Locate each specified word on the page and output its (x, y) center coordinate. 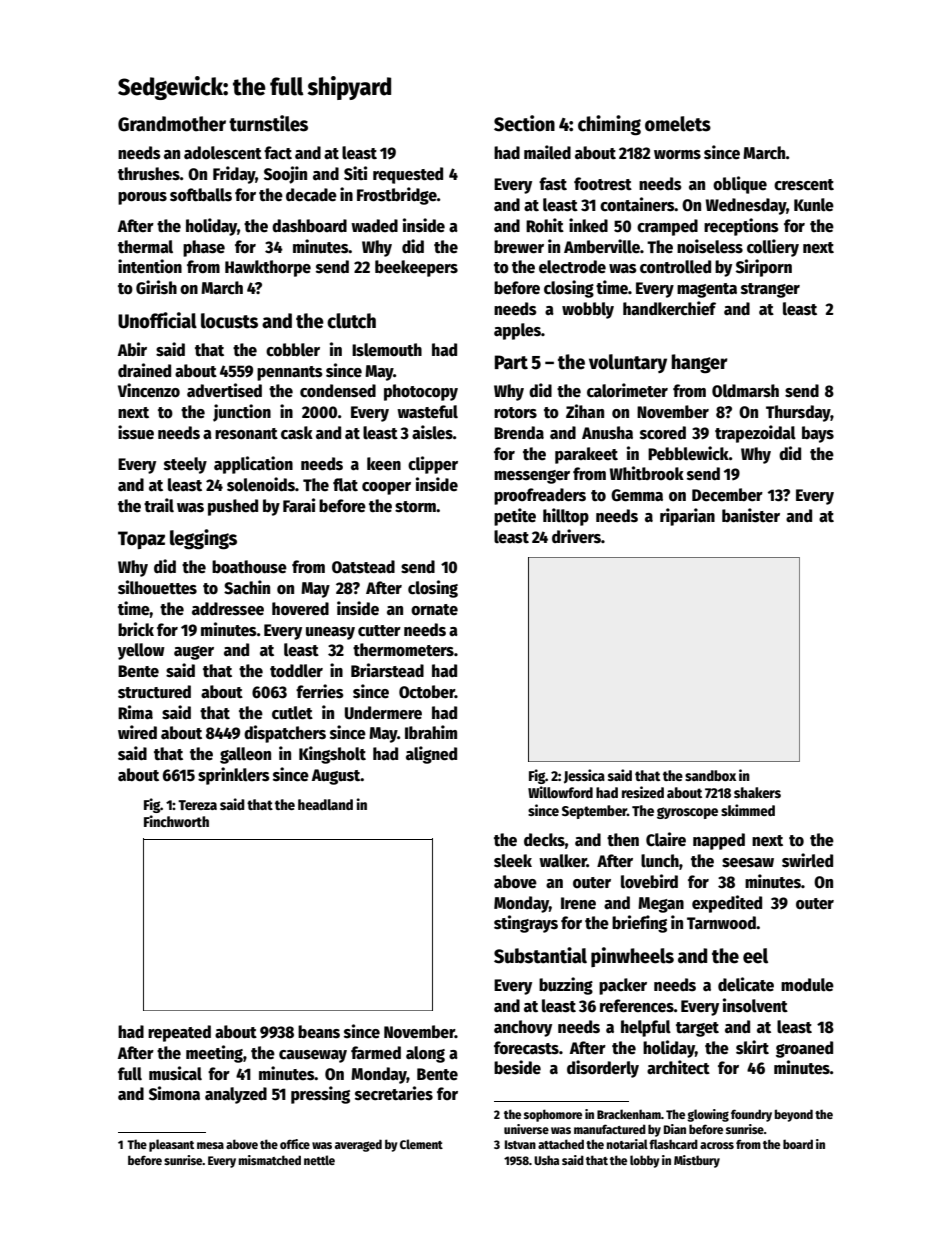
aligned (431, 755)
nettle (319, 1160)
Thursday (798, 413)
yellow (141, 651)
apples (517, 331)
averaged (358, 1145)
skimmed (748, 810)
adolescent (223, 153)
